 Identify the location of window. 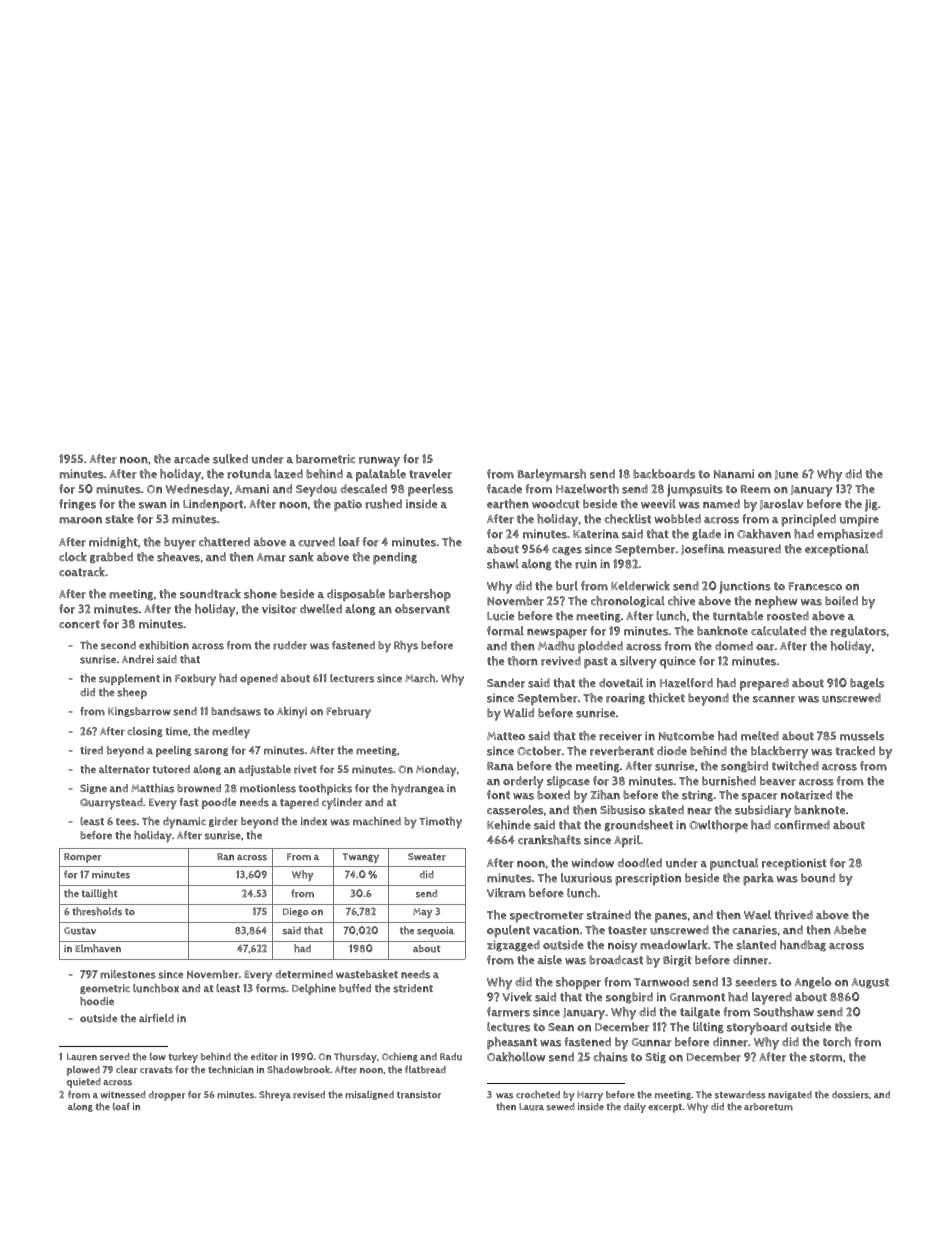
(592, 863).
